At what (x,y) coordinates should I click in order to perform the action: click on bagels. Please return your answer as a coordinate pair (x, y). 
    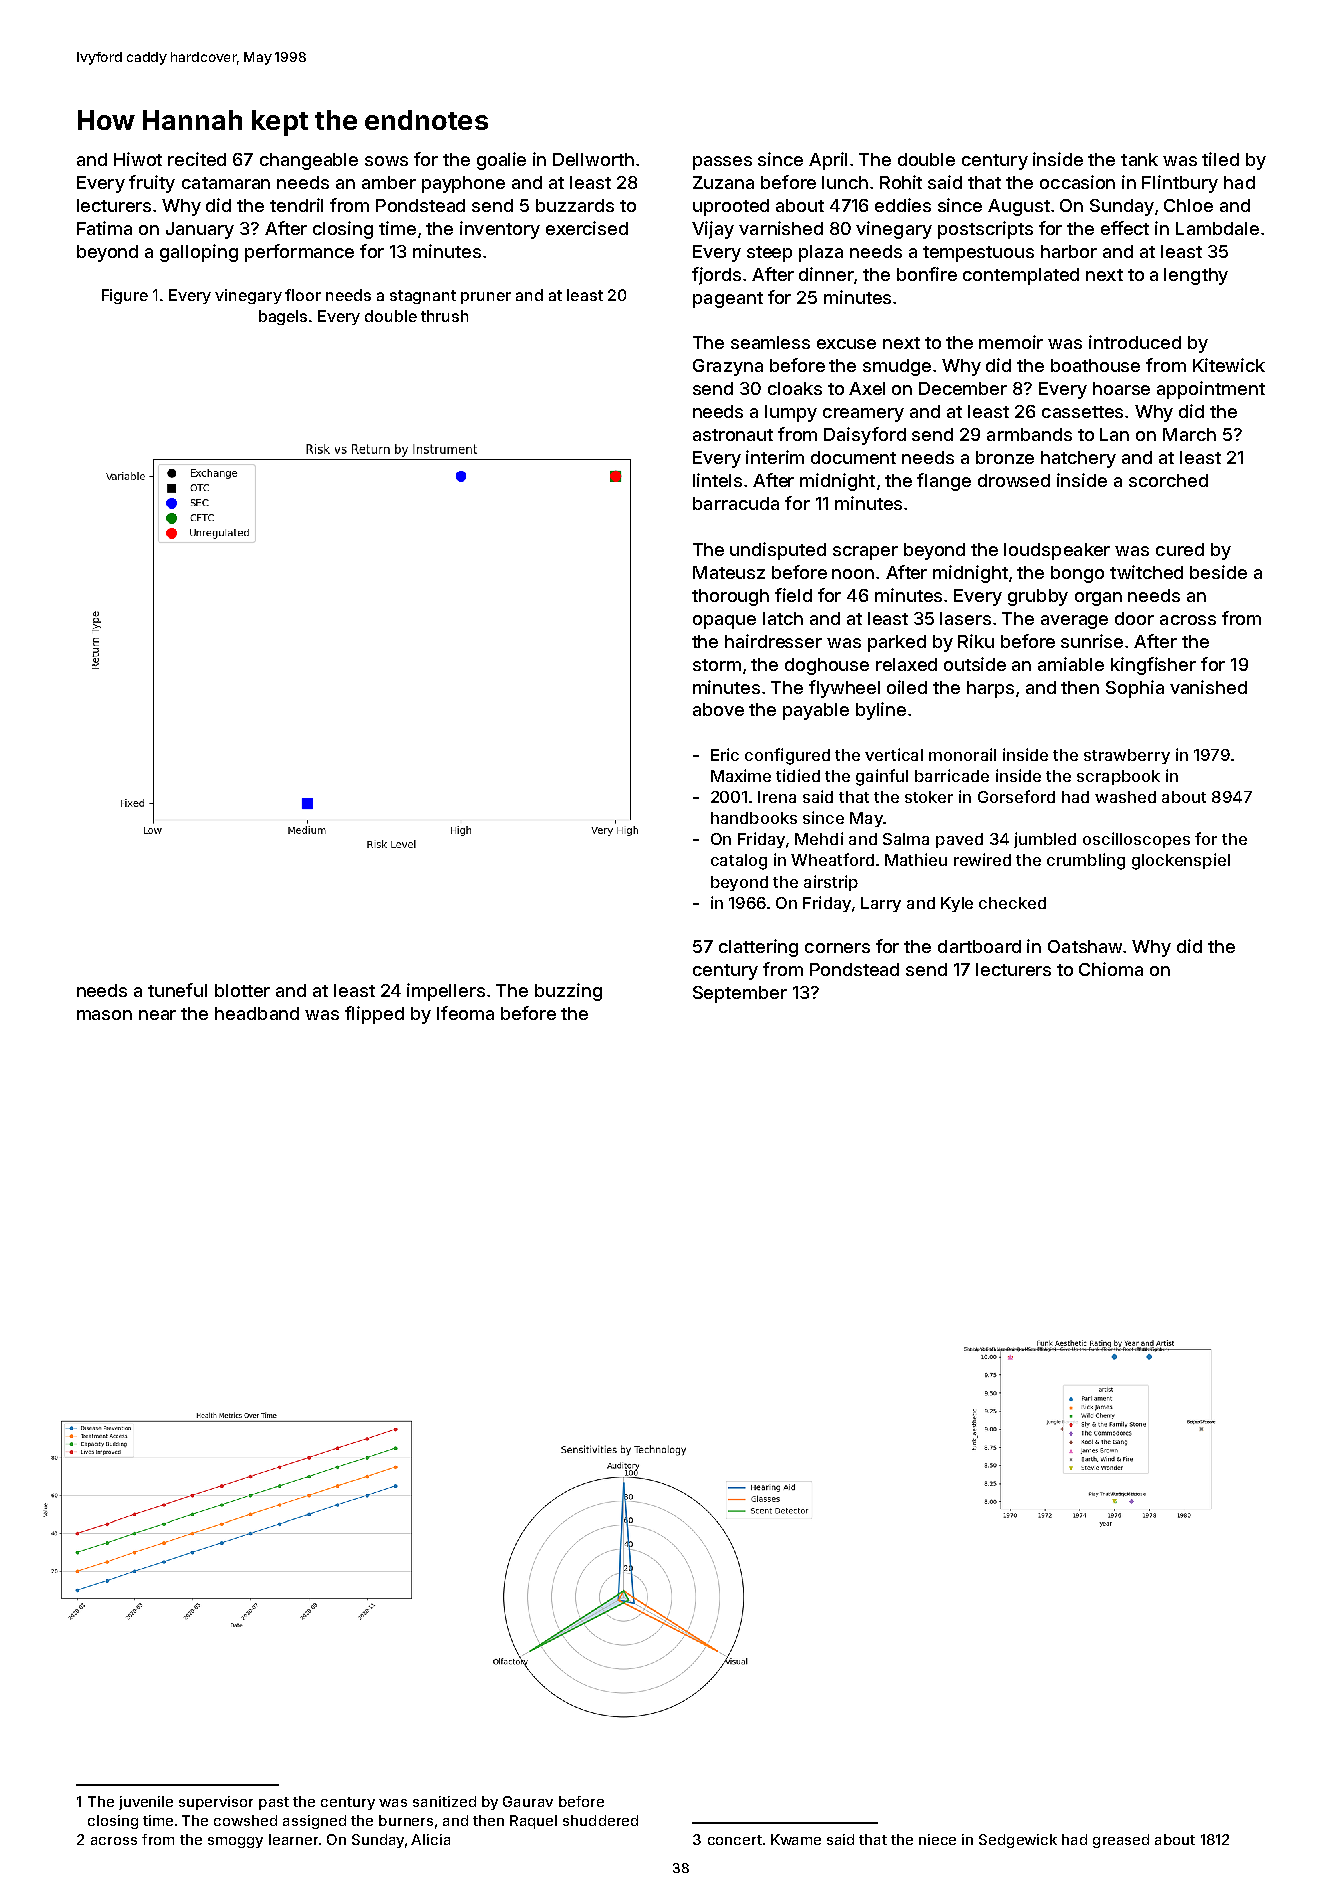
    Looking at the image, I should click on (283, 317).
